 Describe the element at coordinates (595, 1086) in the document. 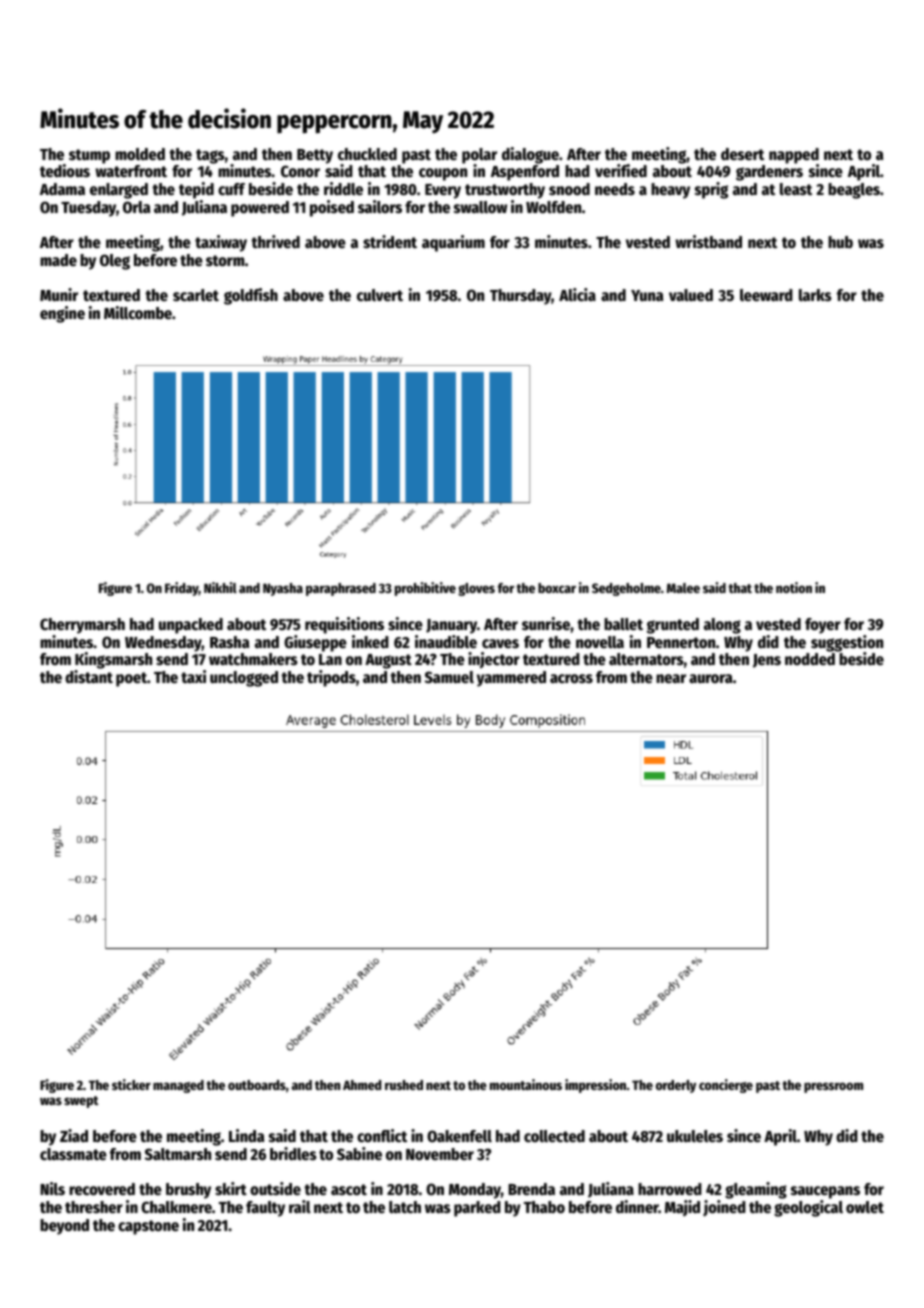

I see `impression` at that location.
